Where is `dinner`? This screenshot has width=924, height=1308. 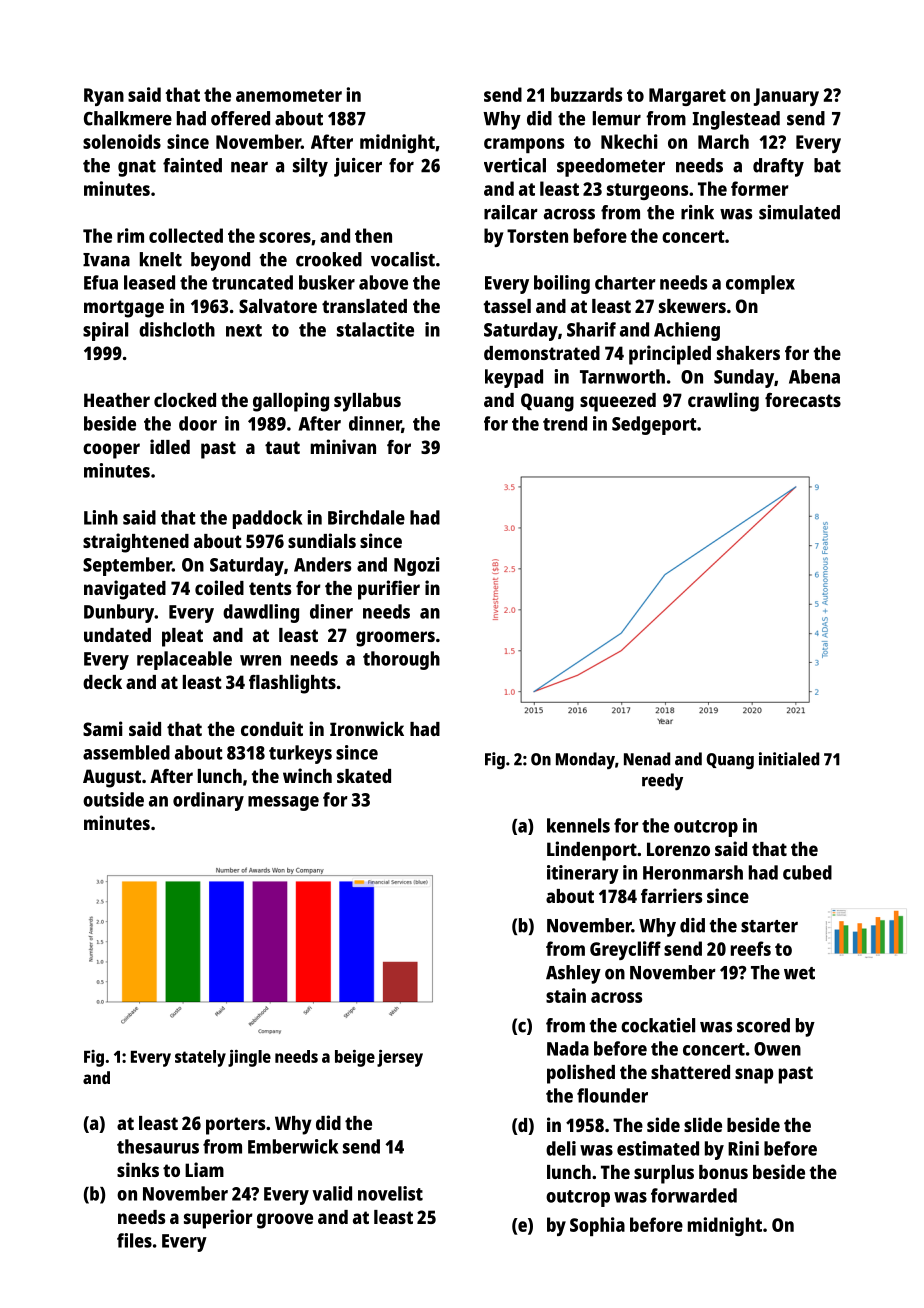 dinner is located at coordinates (375, 424).
